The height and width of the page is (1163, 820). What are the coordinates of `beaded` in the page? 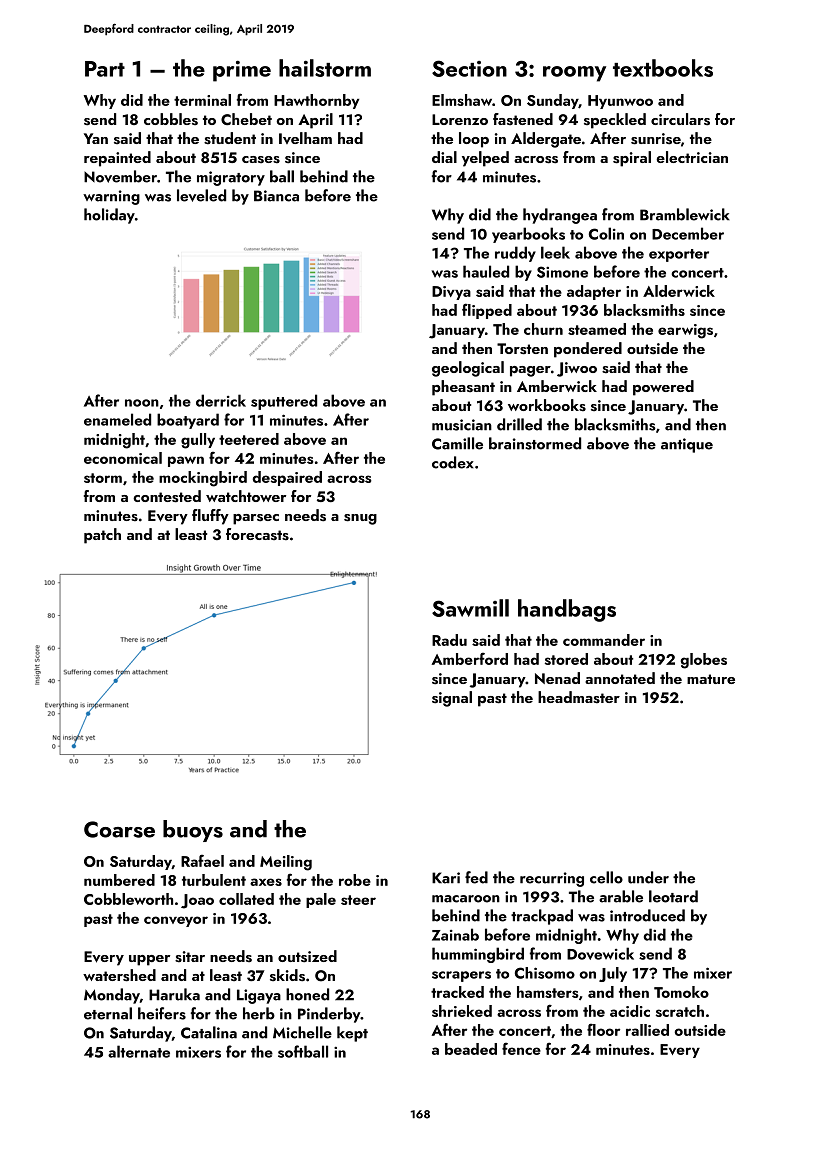 It's located at (471, 1049).
